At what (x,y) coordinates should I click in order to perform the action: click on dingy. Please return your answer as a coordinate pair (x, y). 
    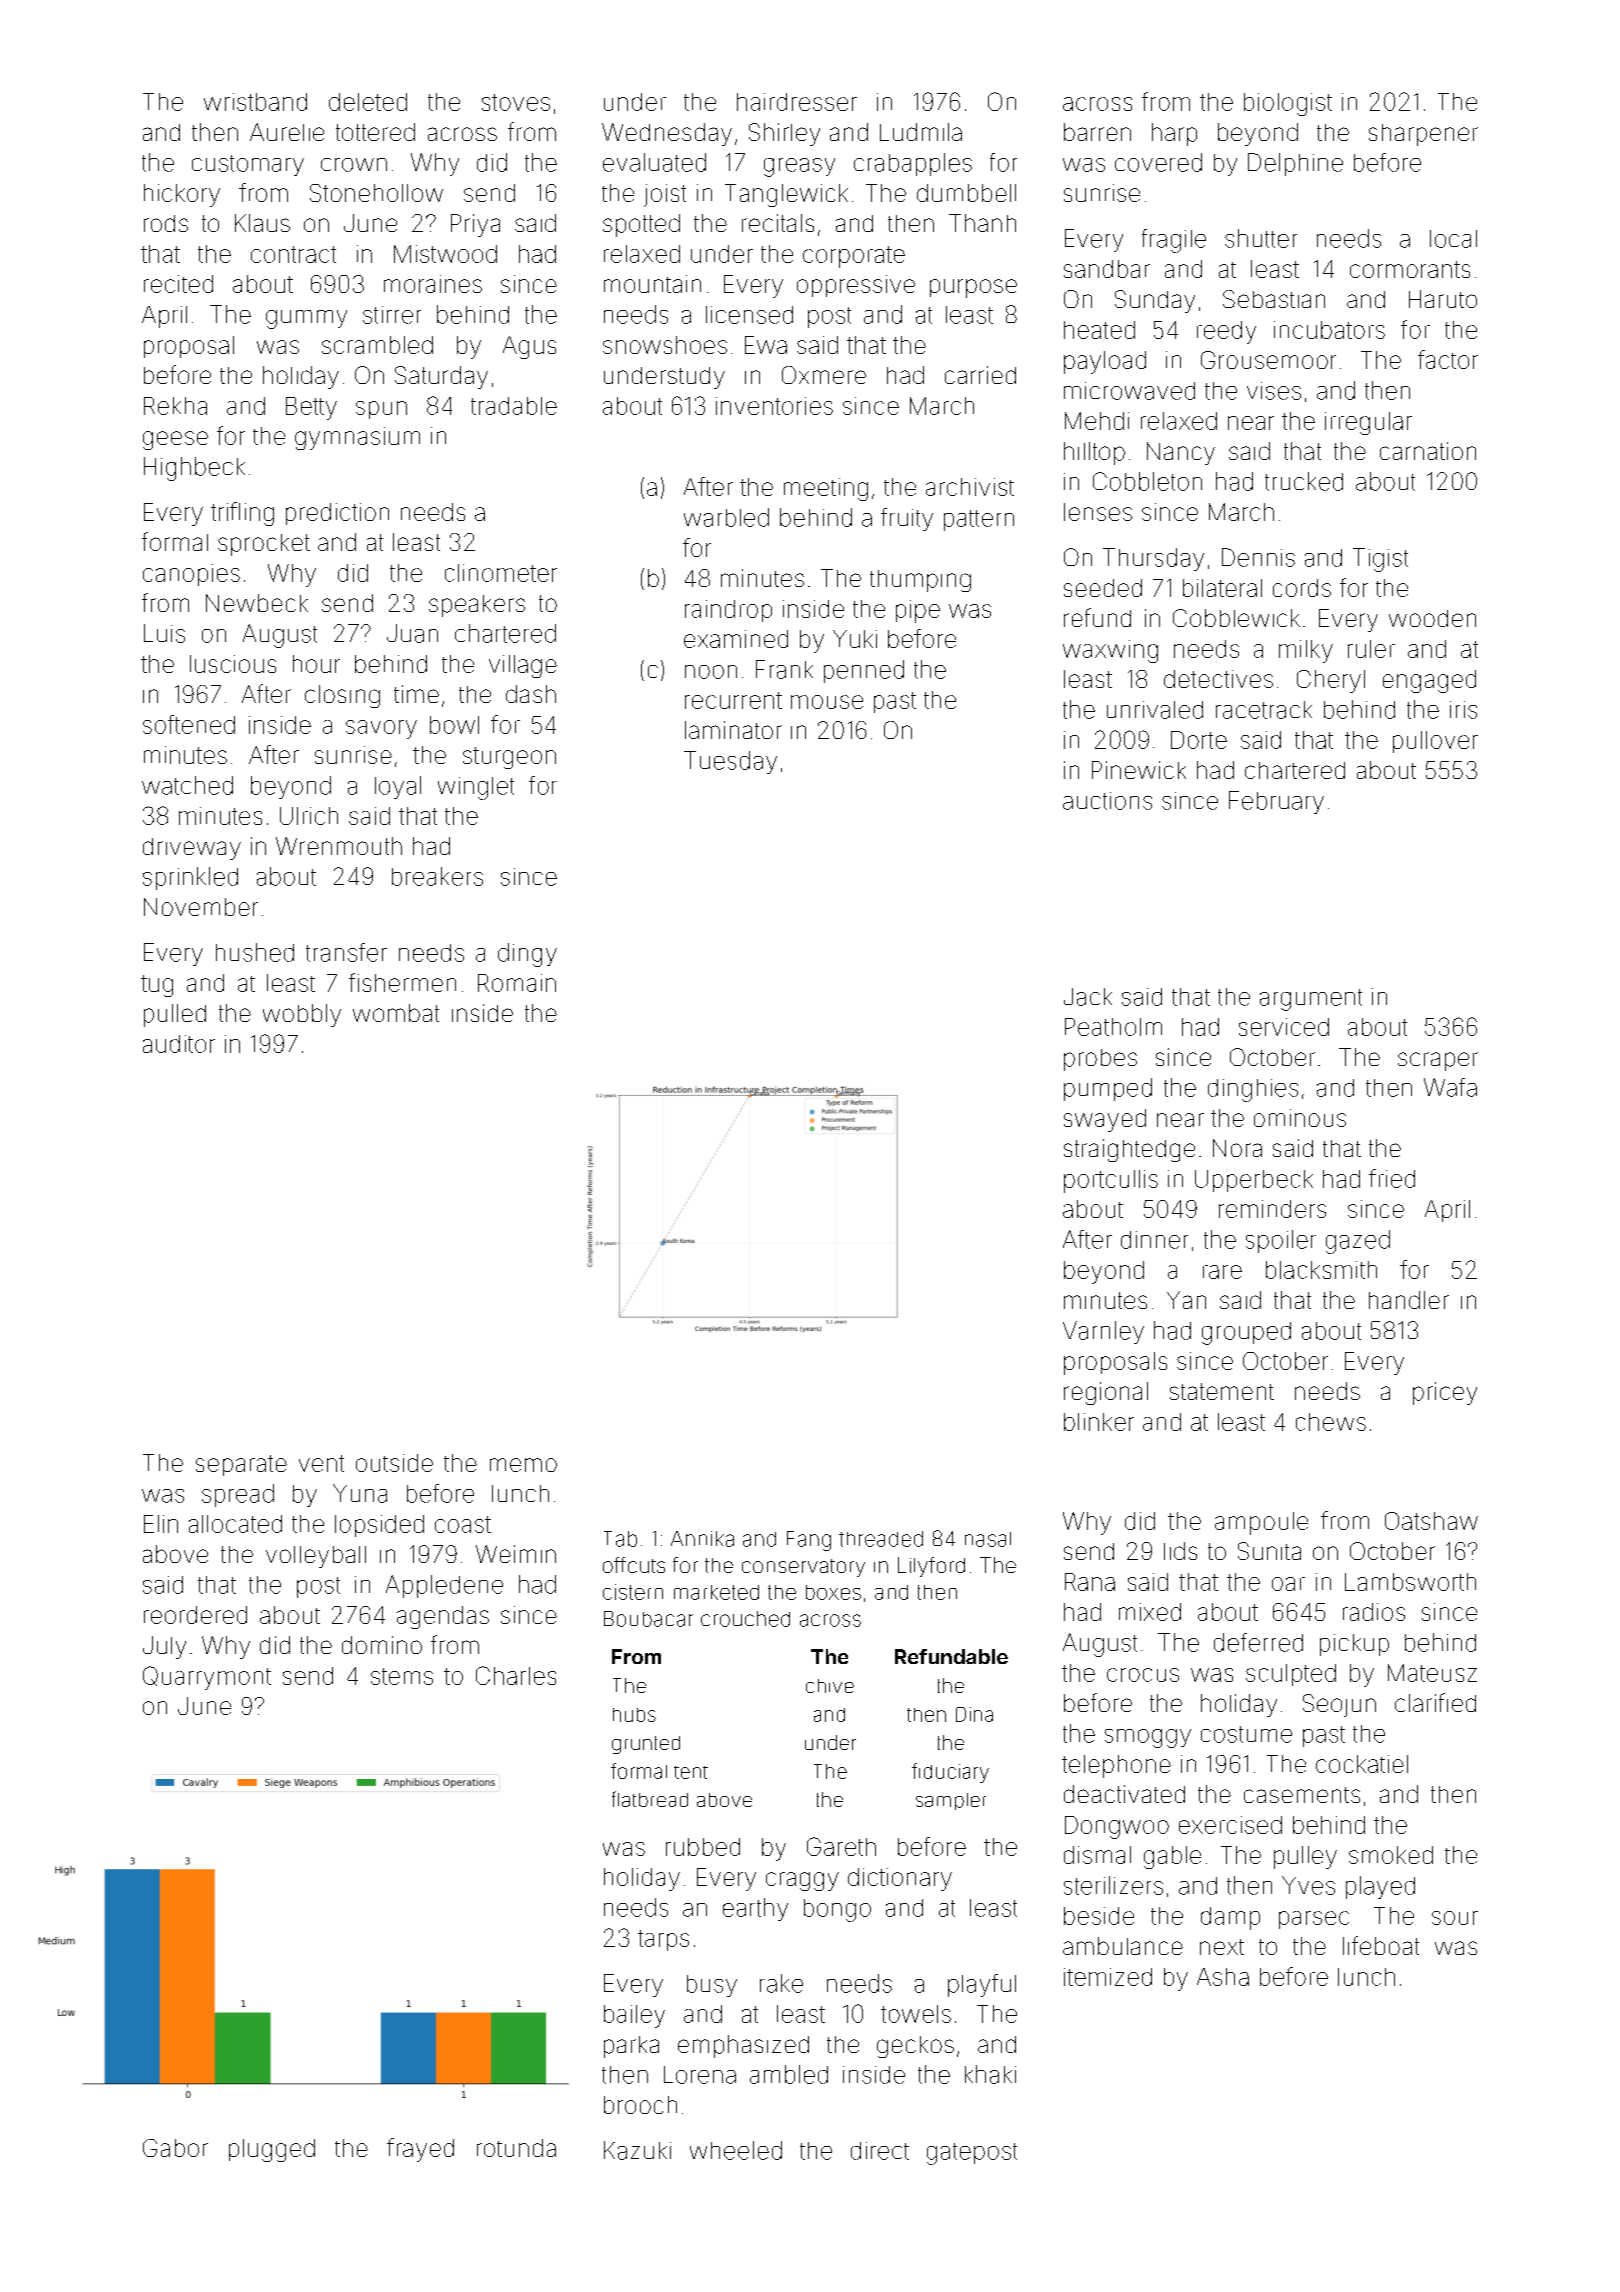
    Looking at the image, I should click on (527, 955).
